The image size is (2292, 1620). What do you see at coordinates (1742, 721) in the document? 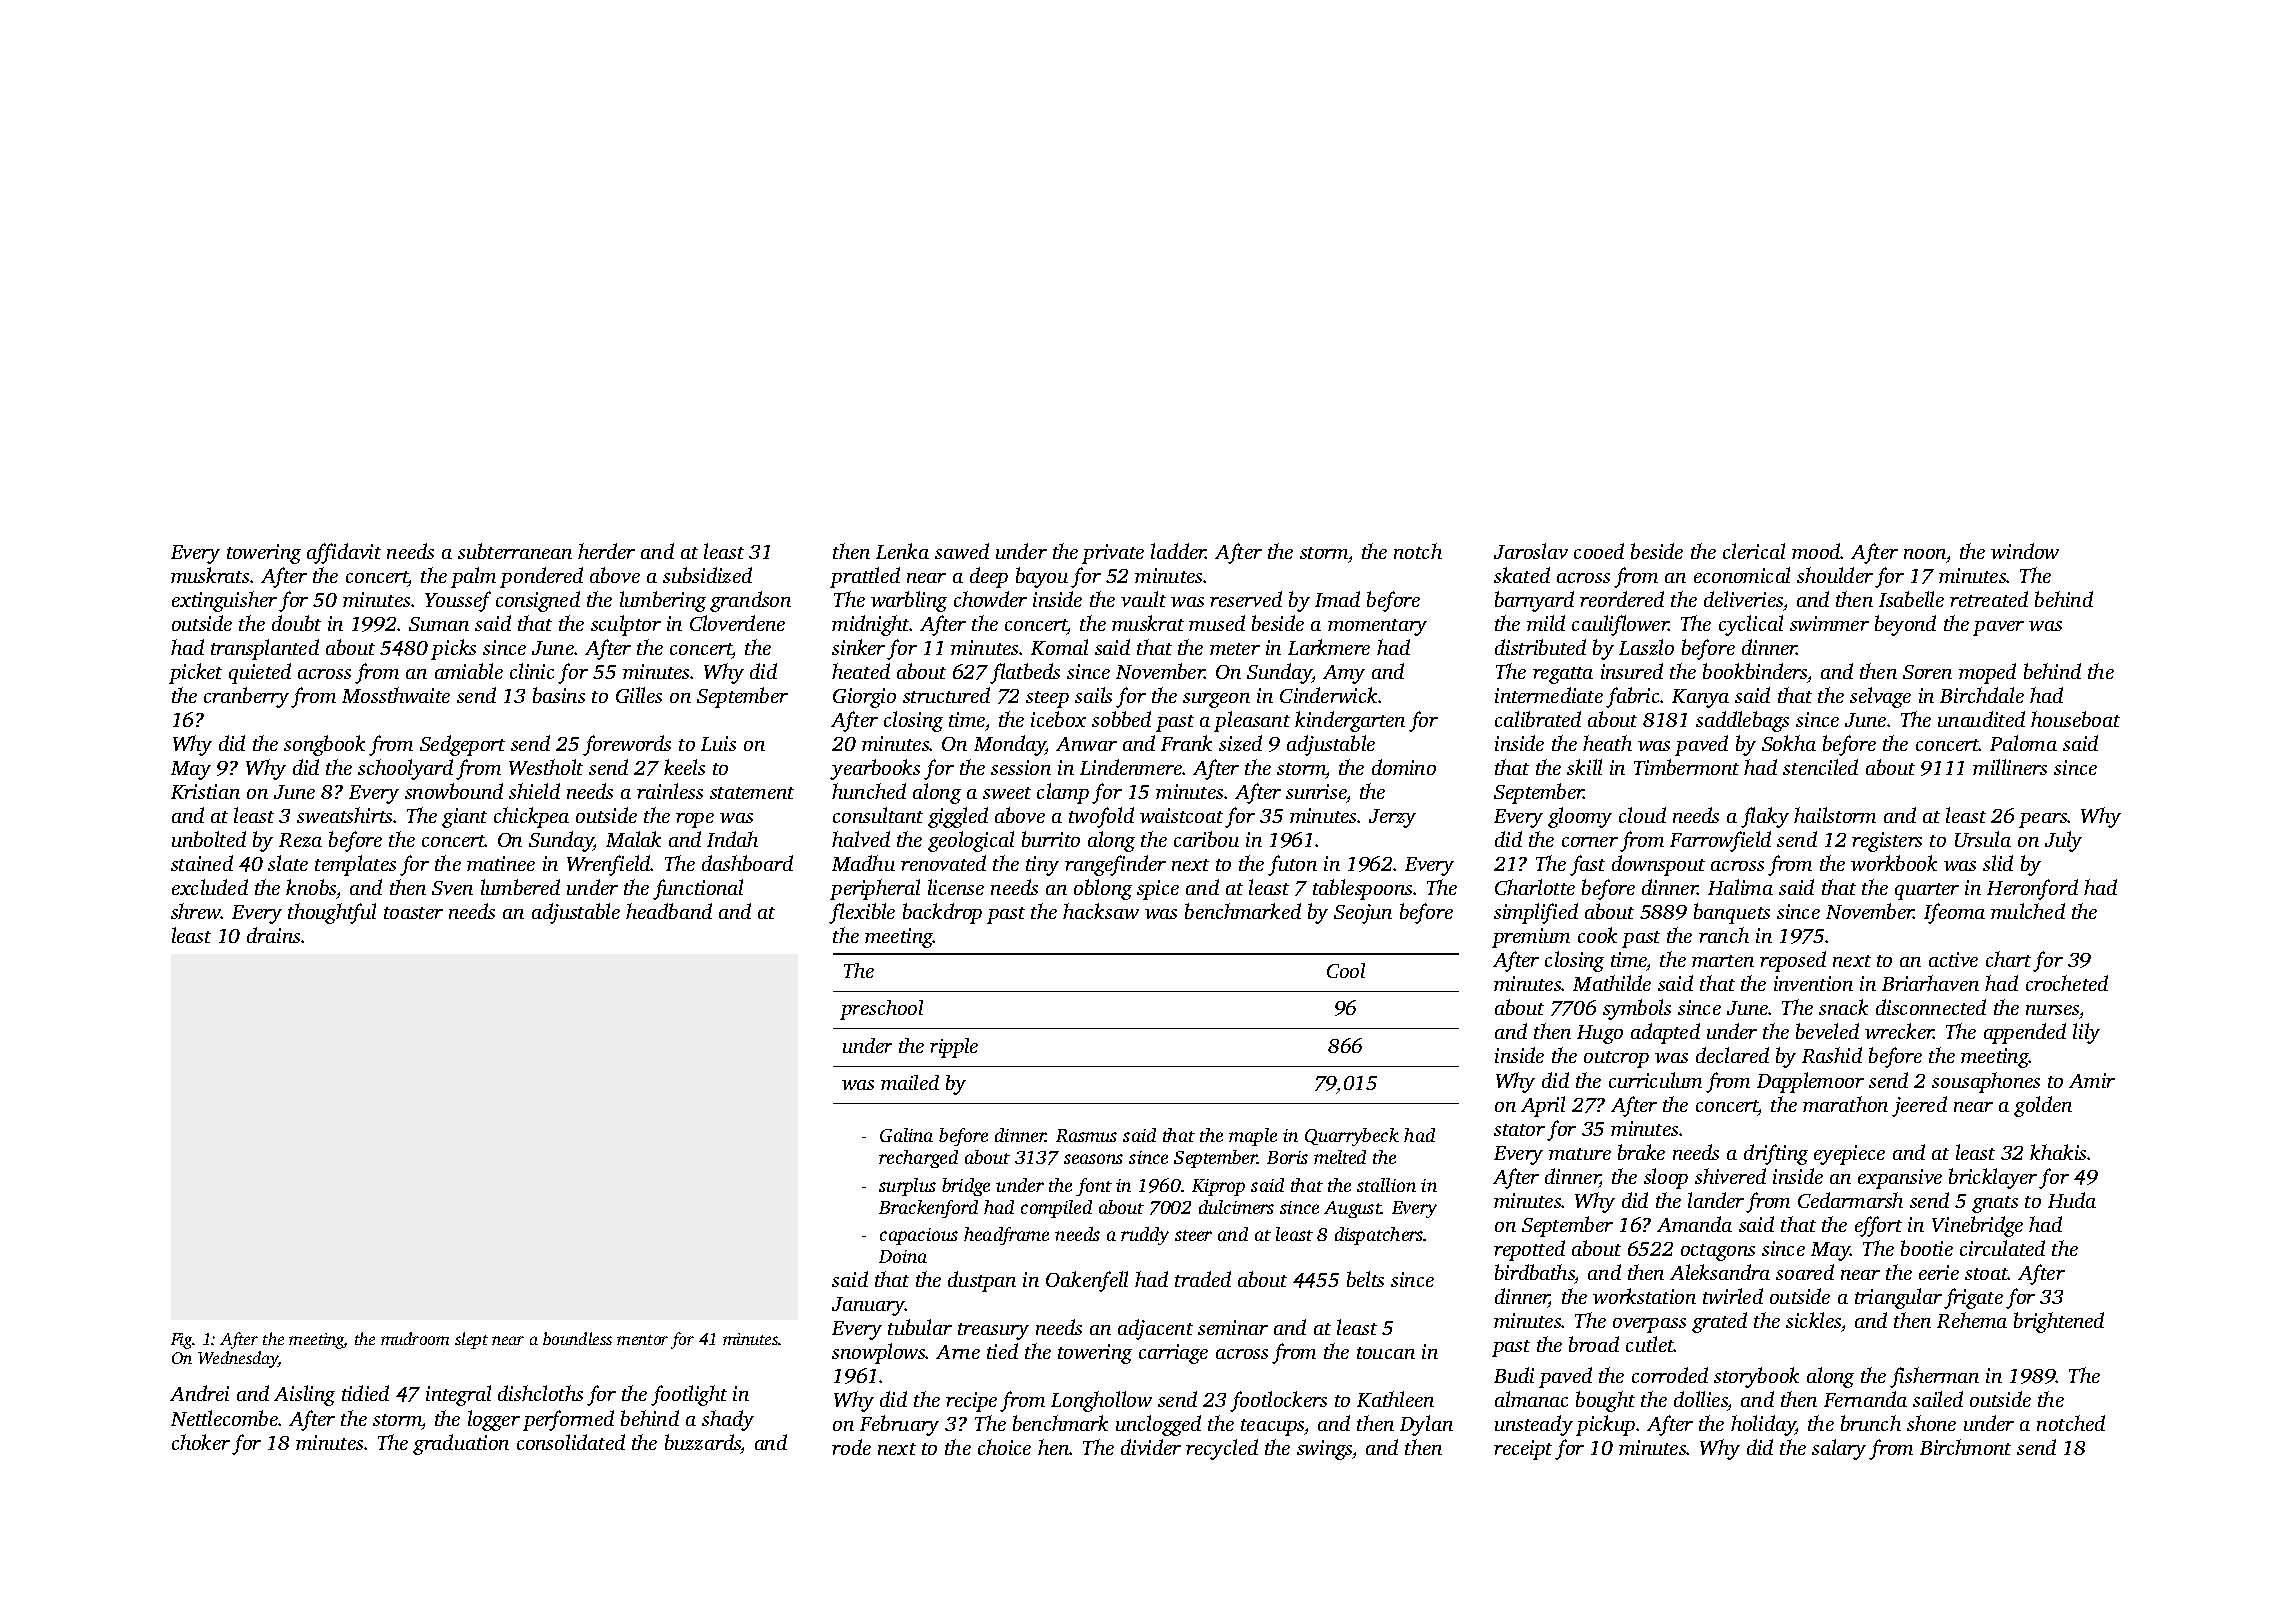
I see `saddlebags` at bounding box center [1742, 721].
